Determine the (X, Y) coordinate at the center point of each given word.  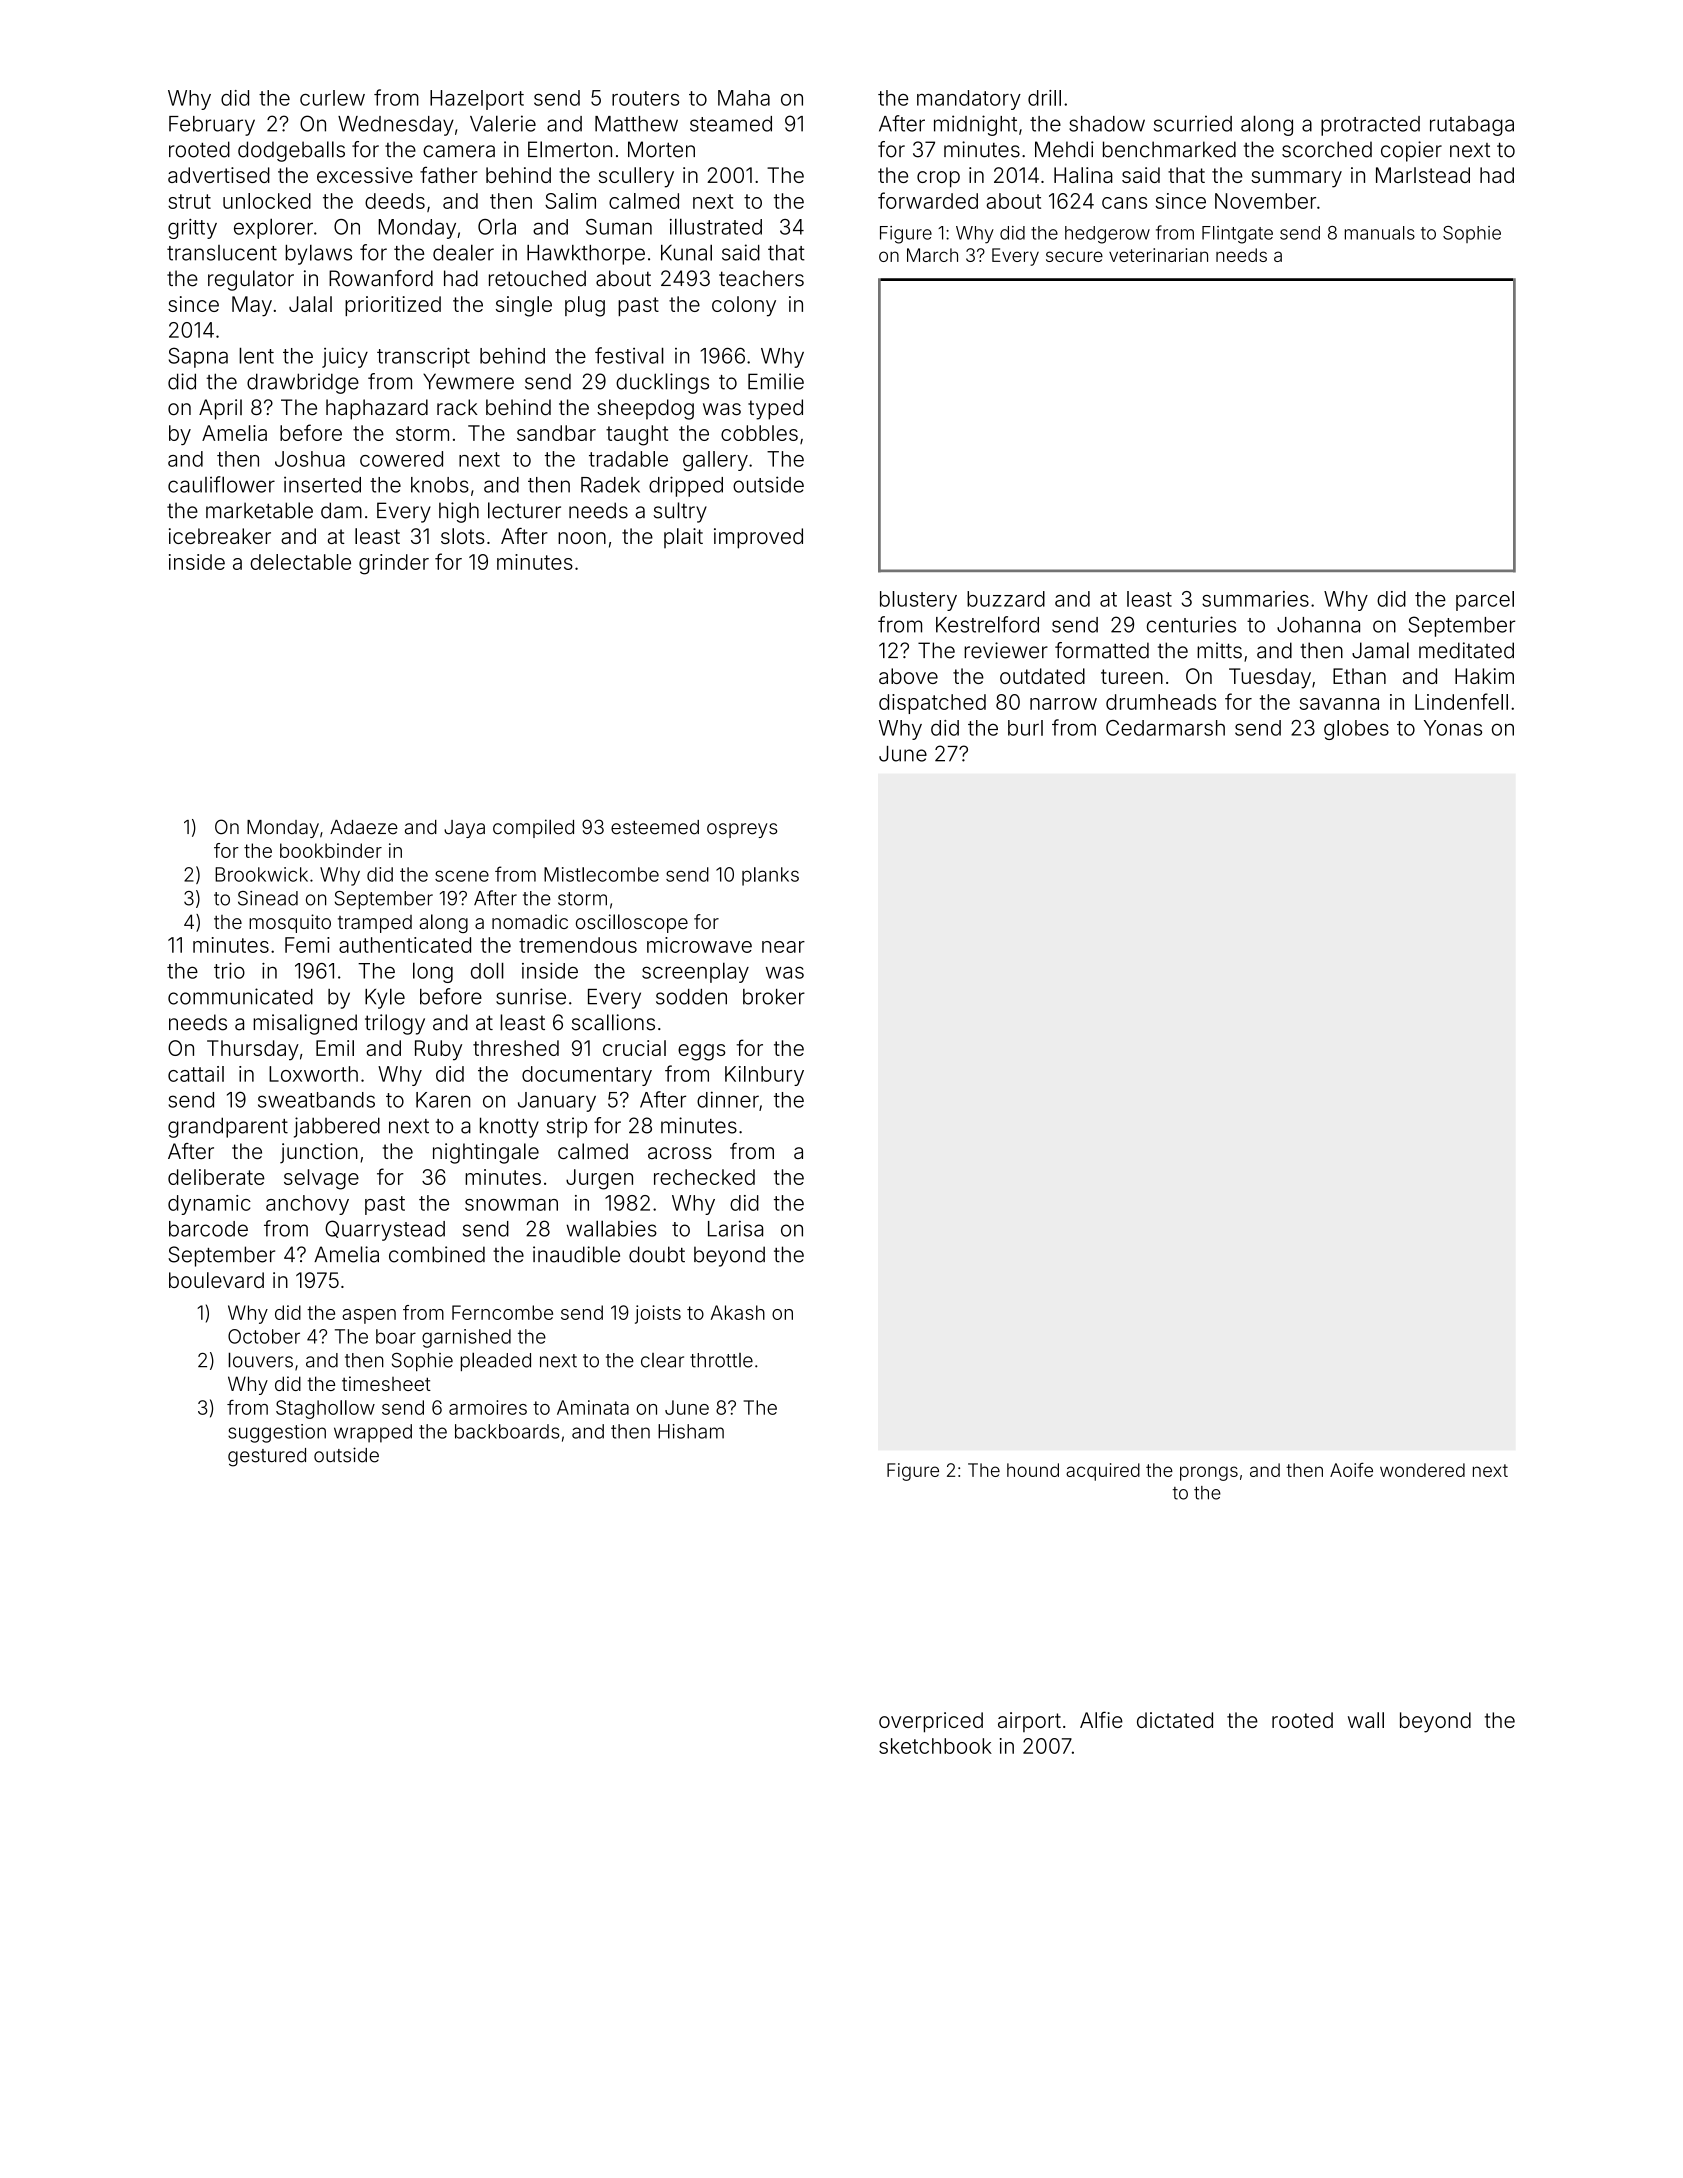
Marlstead (1423, 175)
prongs (1209, 1473)
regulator (251, 280)
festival (629, 355)
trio (229, 971)
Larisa (735, 1228)
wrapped (373, 1433)
